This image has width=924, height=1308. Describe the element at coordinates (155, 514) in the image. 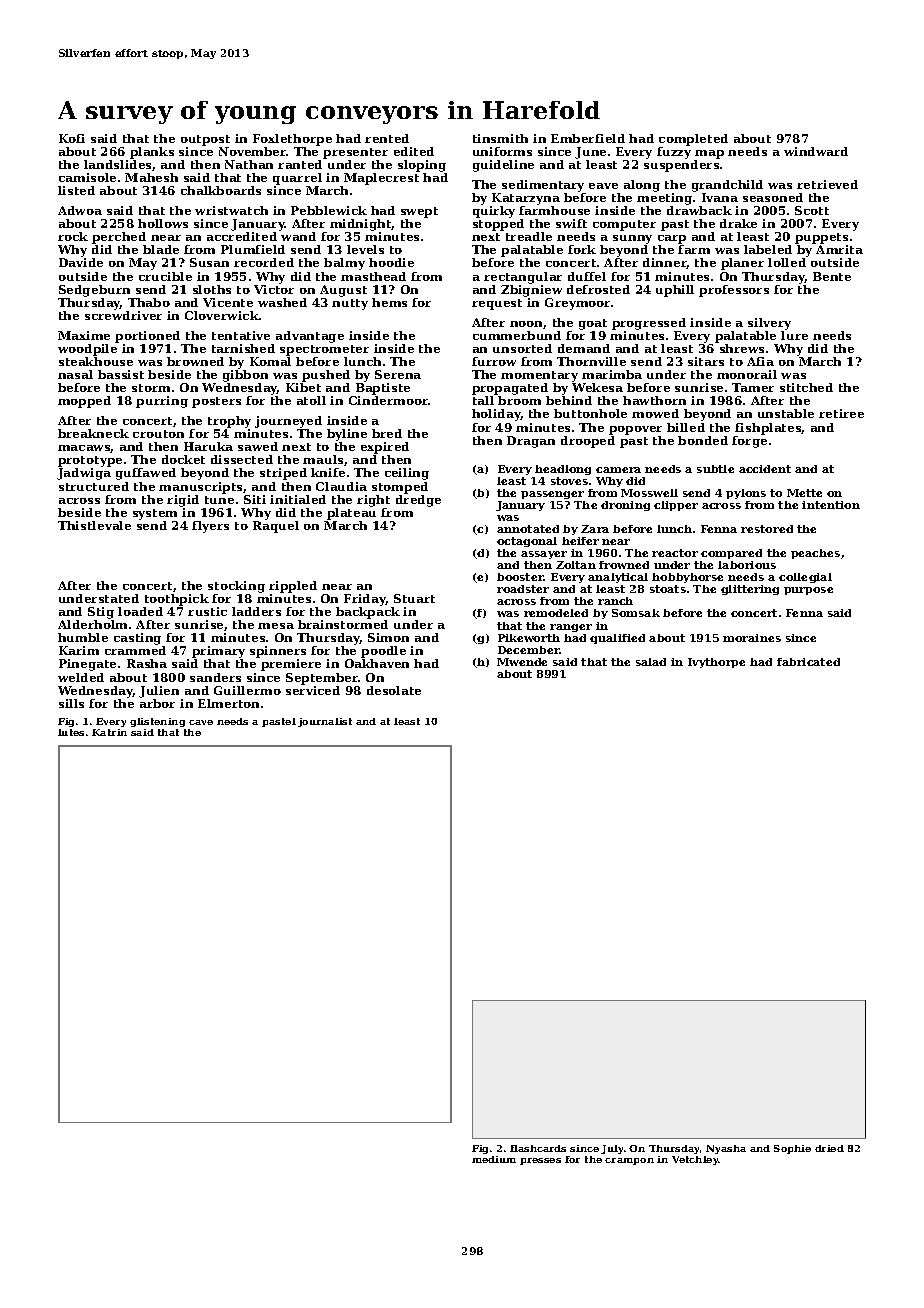

I see `system` at that location.
